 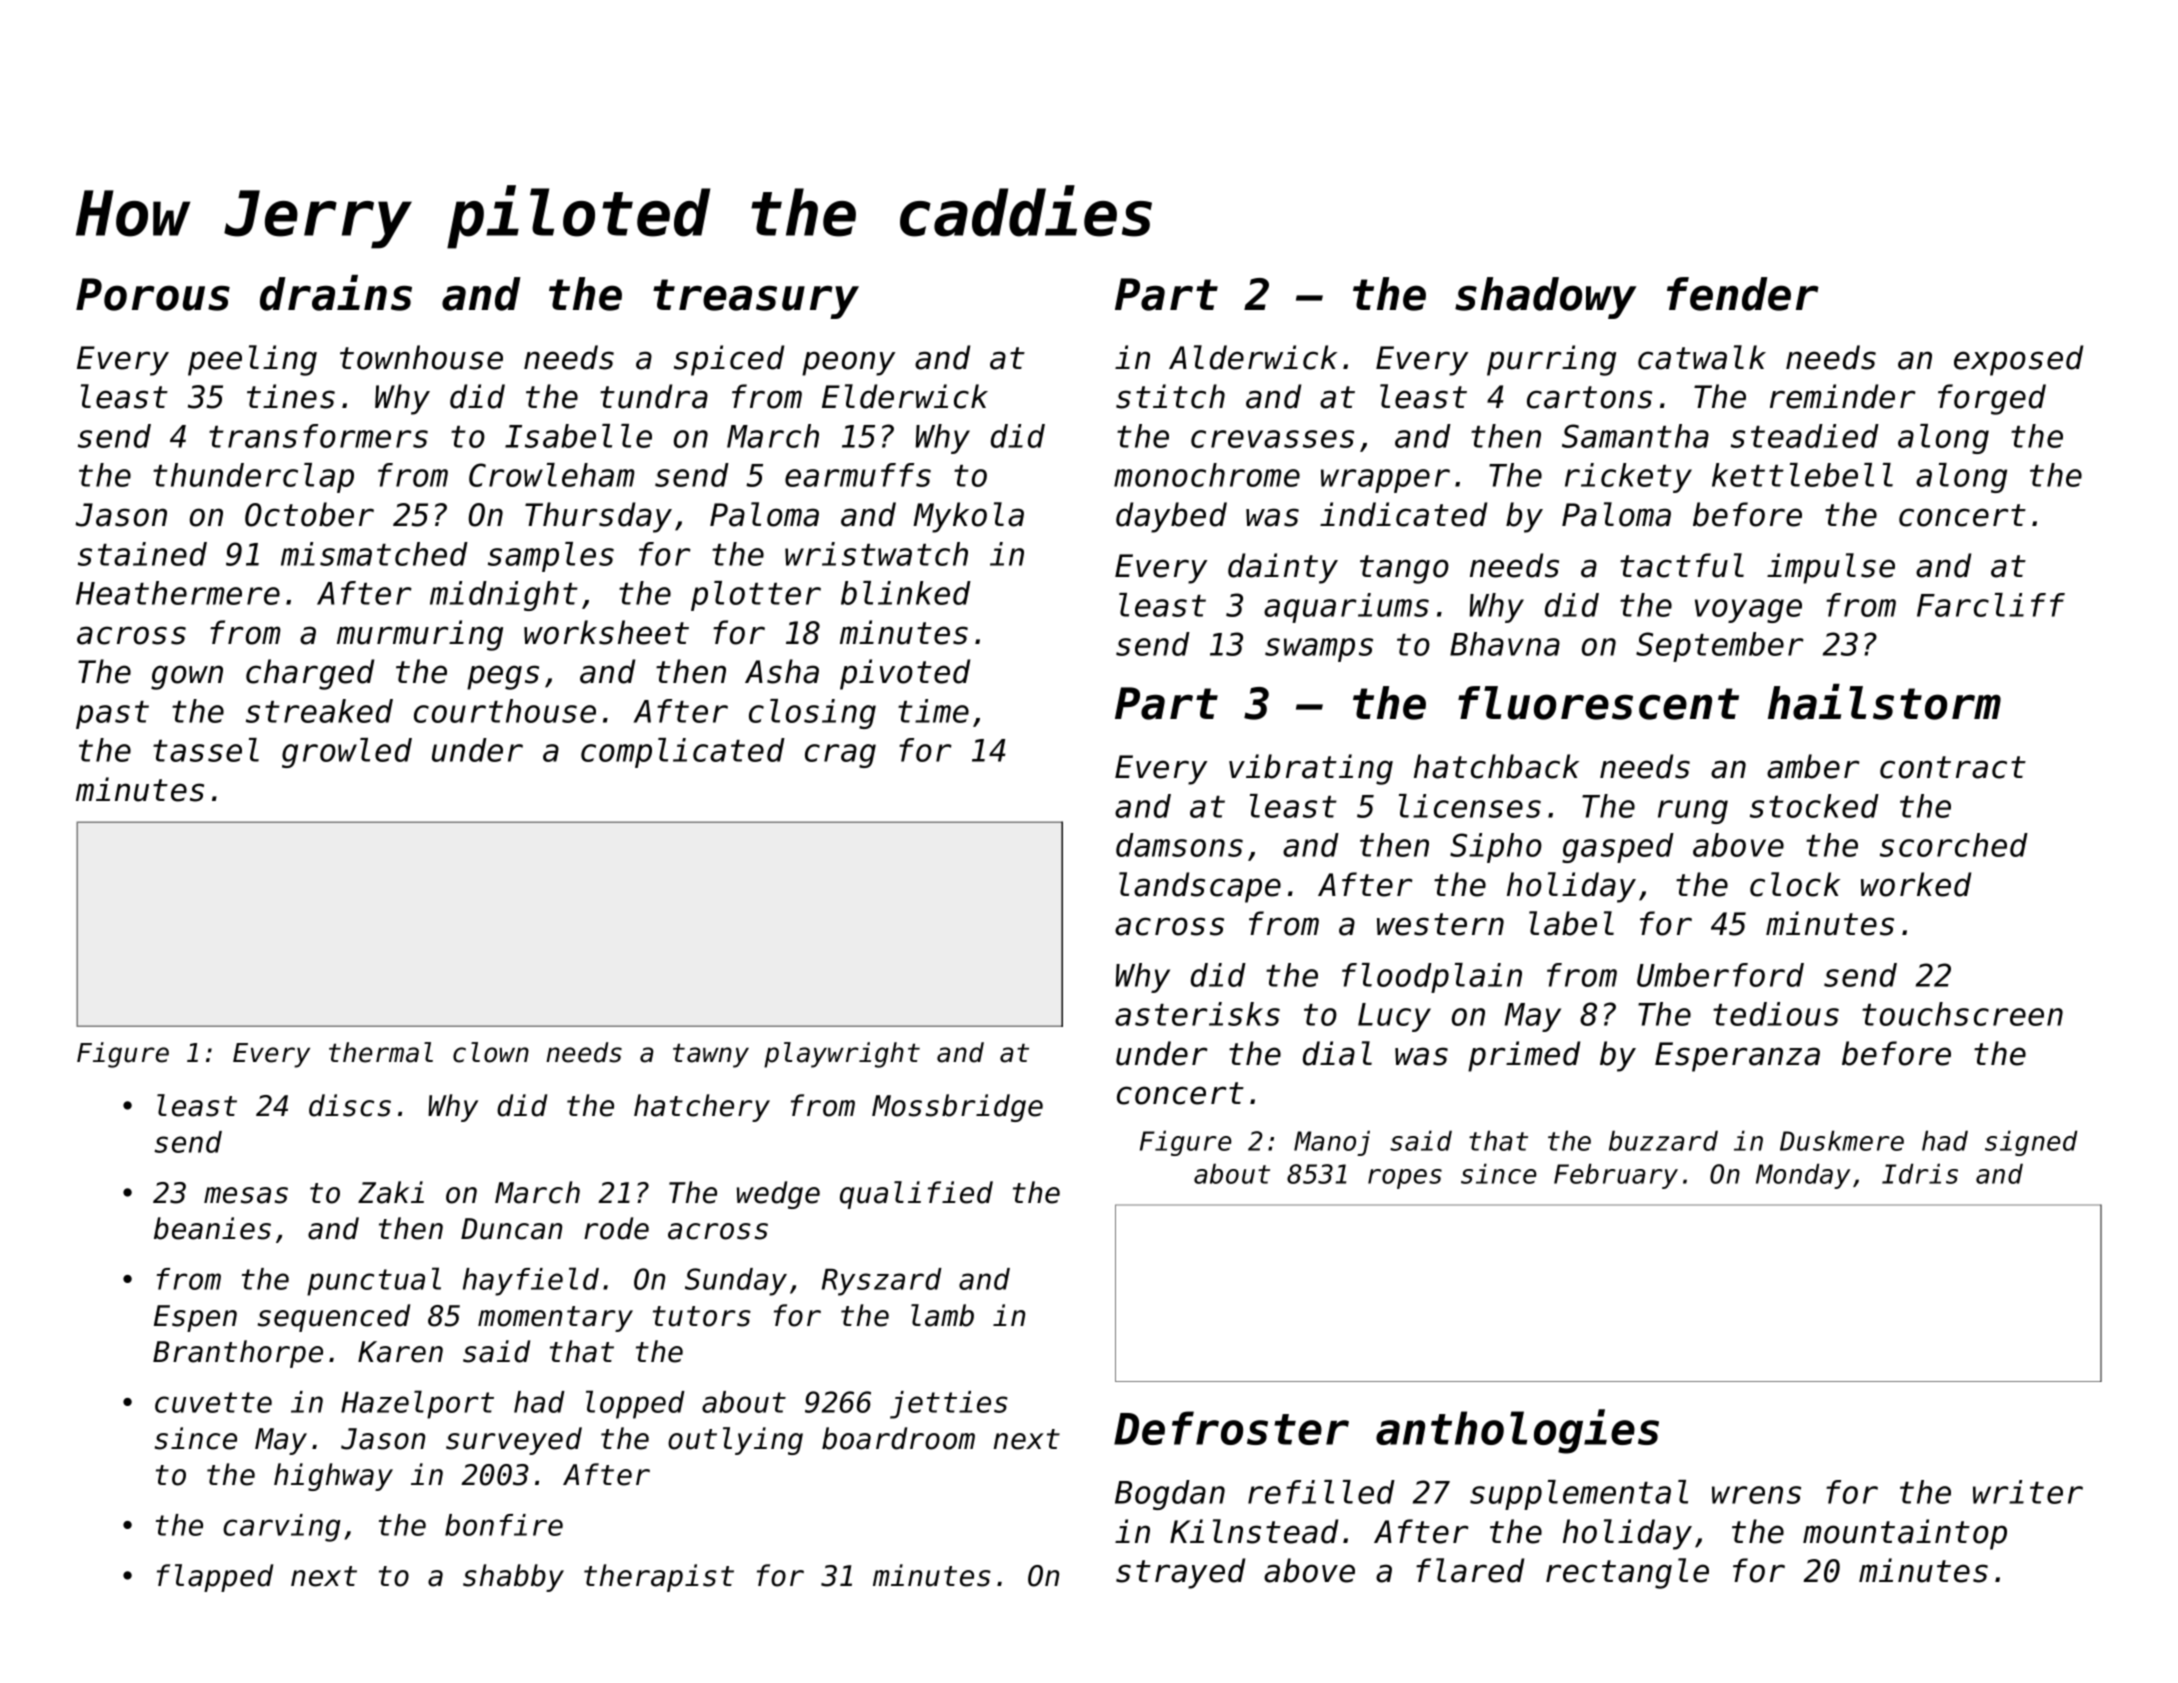 I want to click on drains, so click(x=336, y=293).
